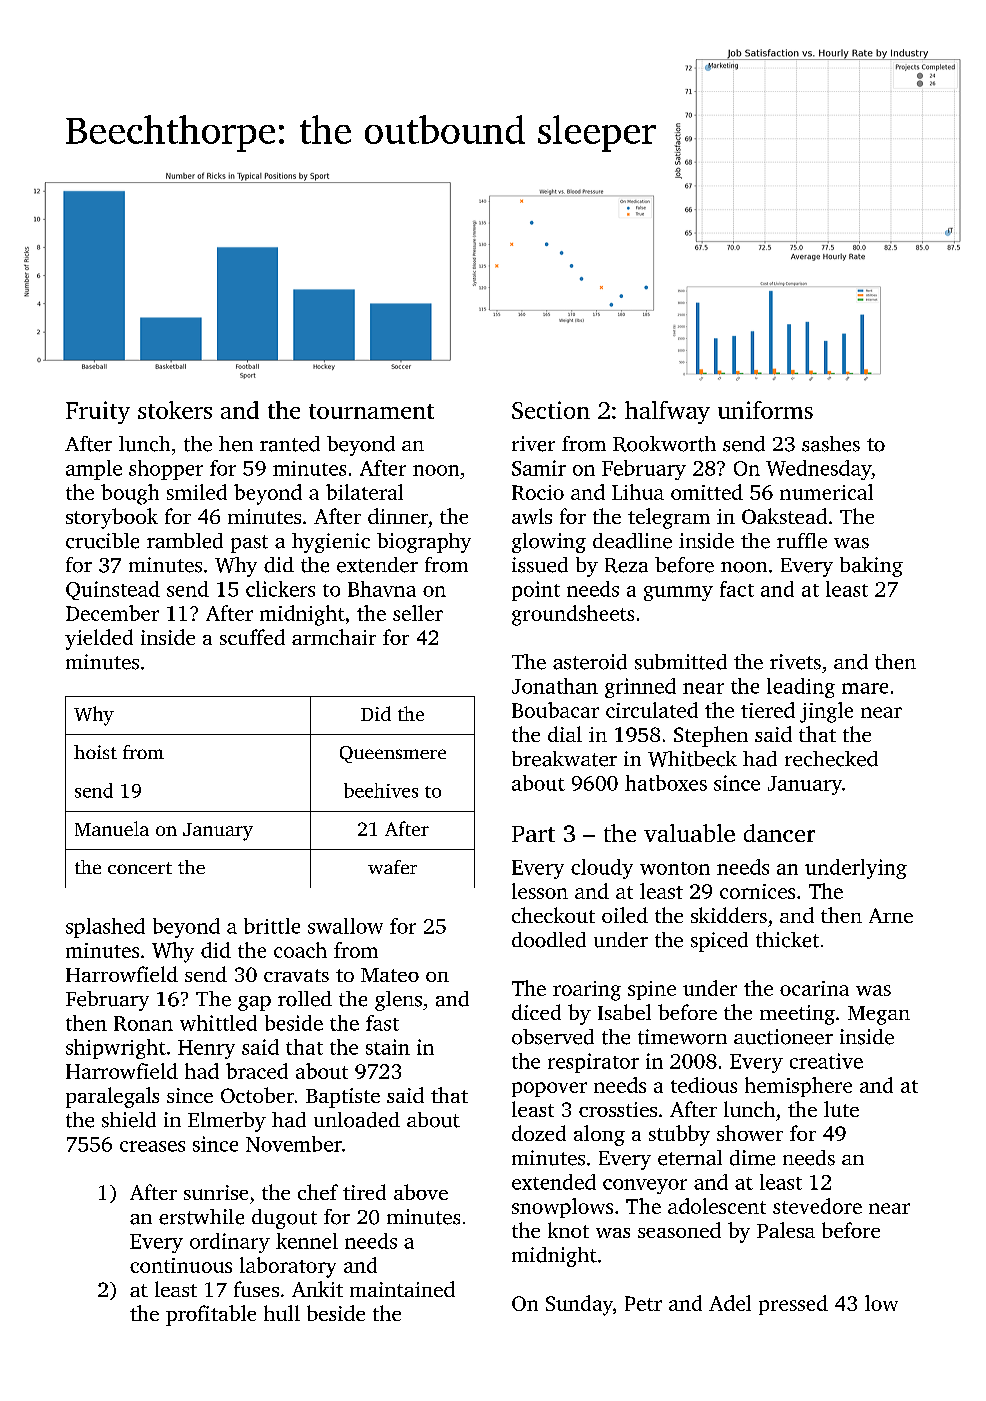 The width and height of the page is (986, 1401). Describe the element at coordinates (765, 410) in the page. I see `uniforms` at that location.
